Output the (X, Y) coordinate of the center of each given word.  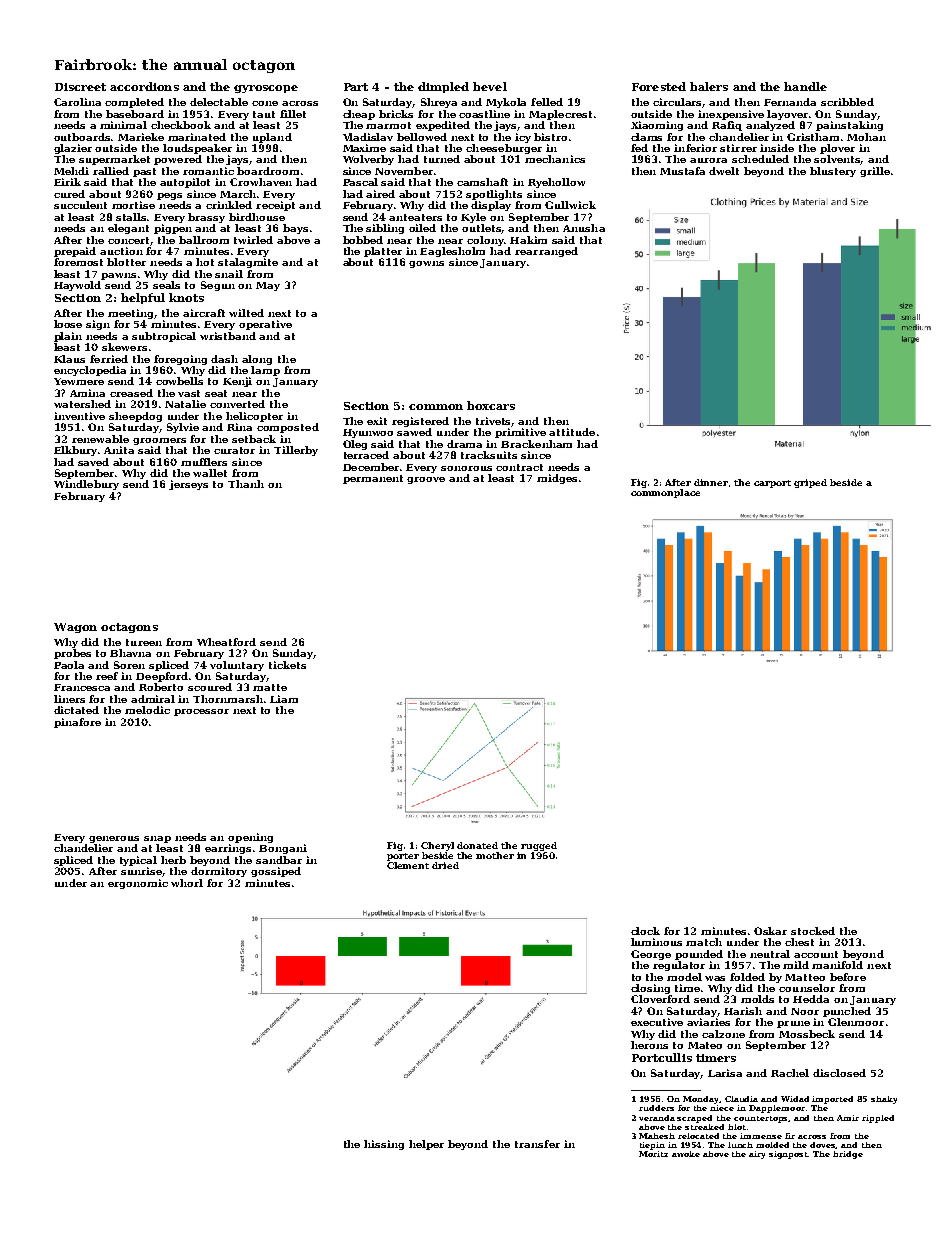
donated (477, 845)
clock (645, 931)
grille (875, 172)
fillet (293, 114)
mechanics (555, 159)
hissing (384, 1145)
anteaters (415, 217)
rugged (539, 846)
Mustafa (682, 171)
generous (114, 839)
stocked (813, 931)
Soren (129, 665)
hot (205, 262)
